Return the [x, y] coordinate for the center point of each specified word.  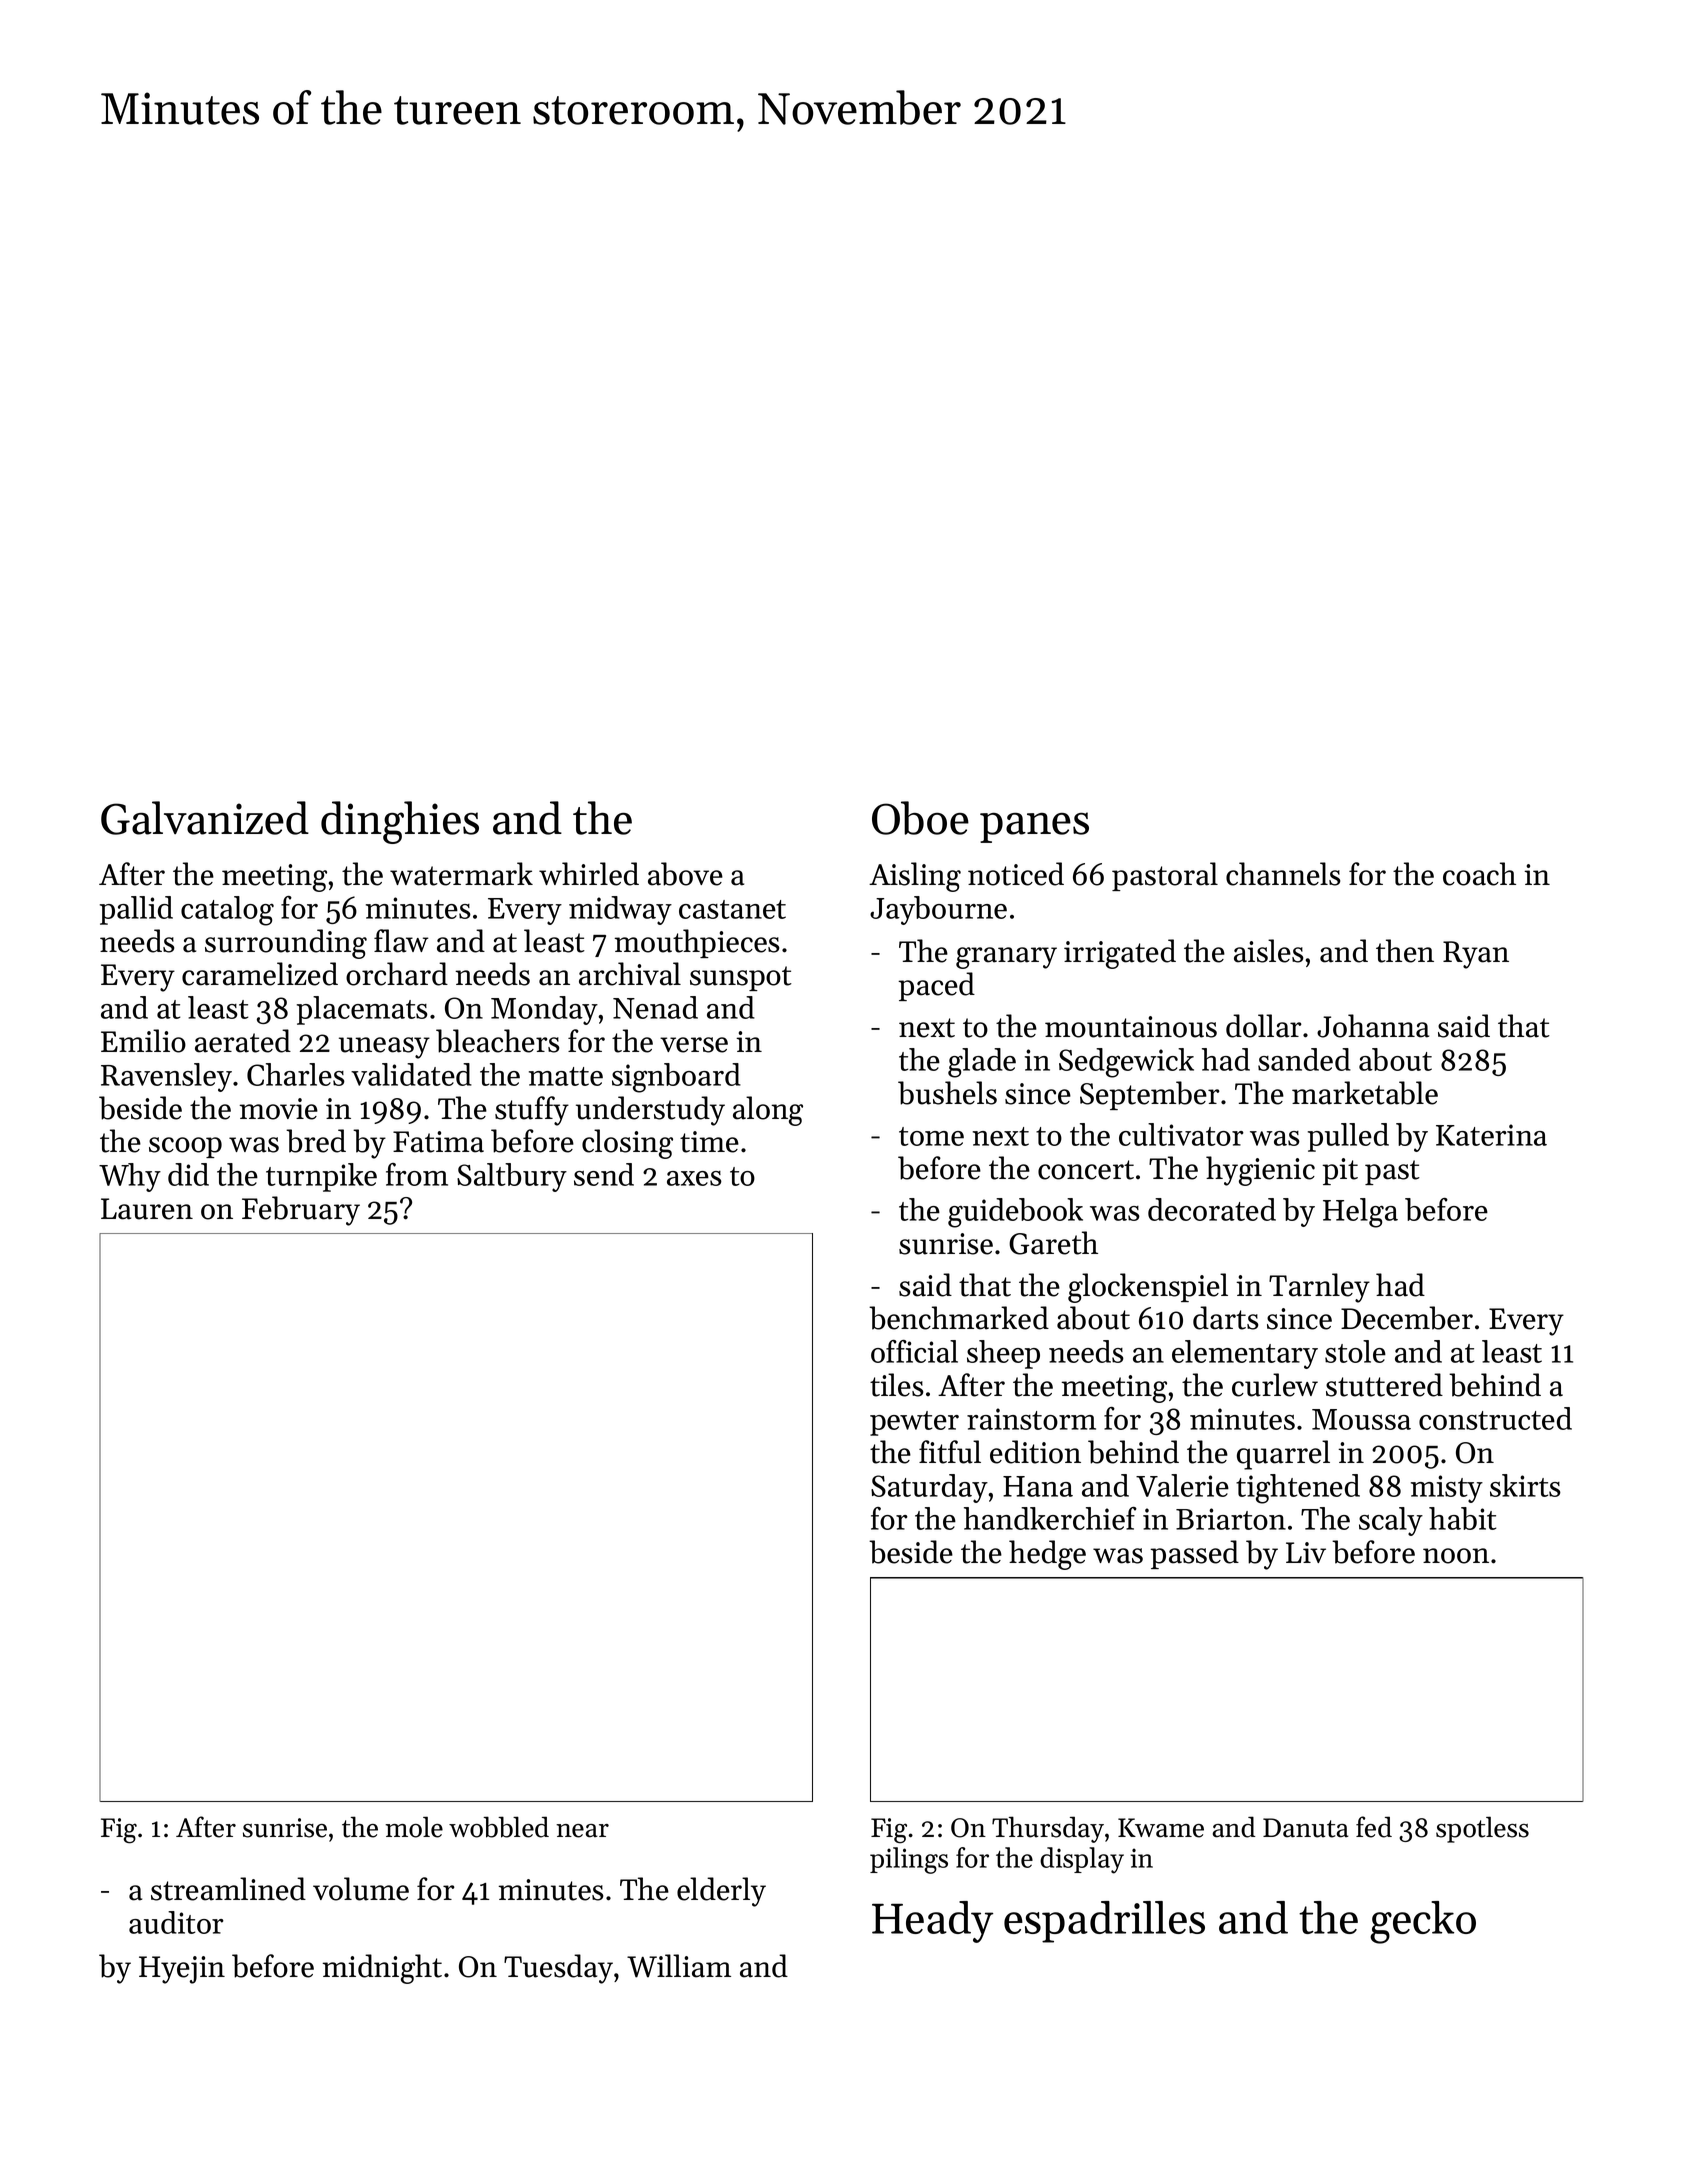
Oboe [920, 818]
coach [1479, 874]
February [301, 1211]
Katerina [1491, 1135]
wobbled [499, 1827]
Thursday [1048, 1829]
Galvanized [205, 818]
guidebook [1015, 1213]
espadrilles [1104, 1922]
